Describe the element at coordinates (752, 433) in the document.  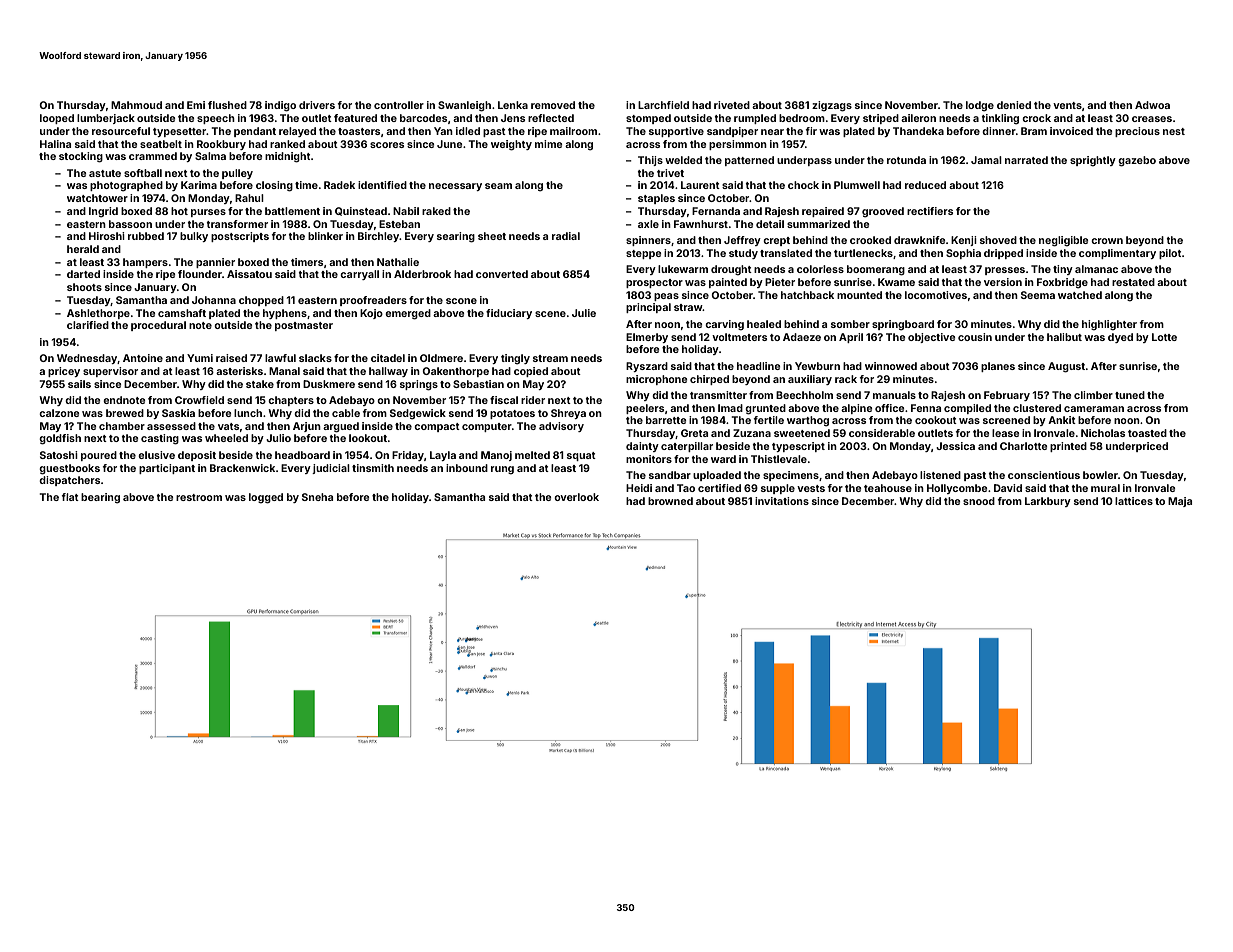
I see `Zuzana` at that location.
